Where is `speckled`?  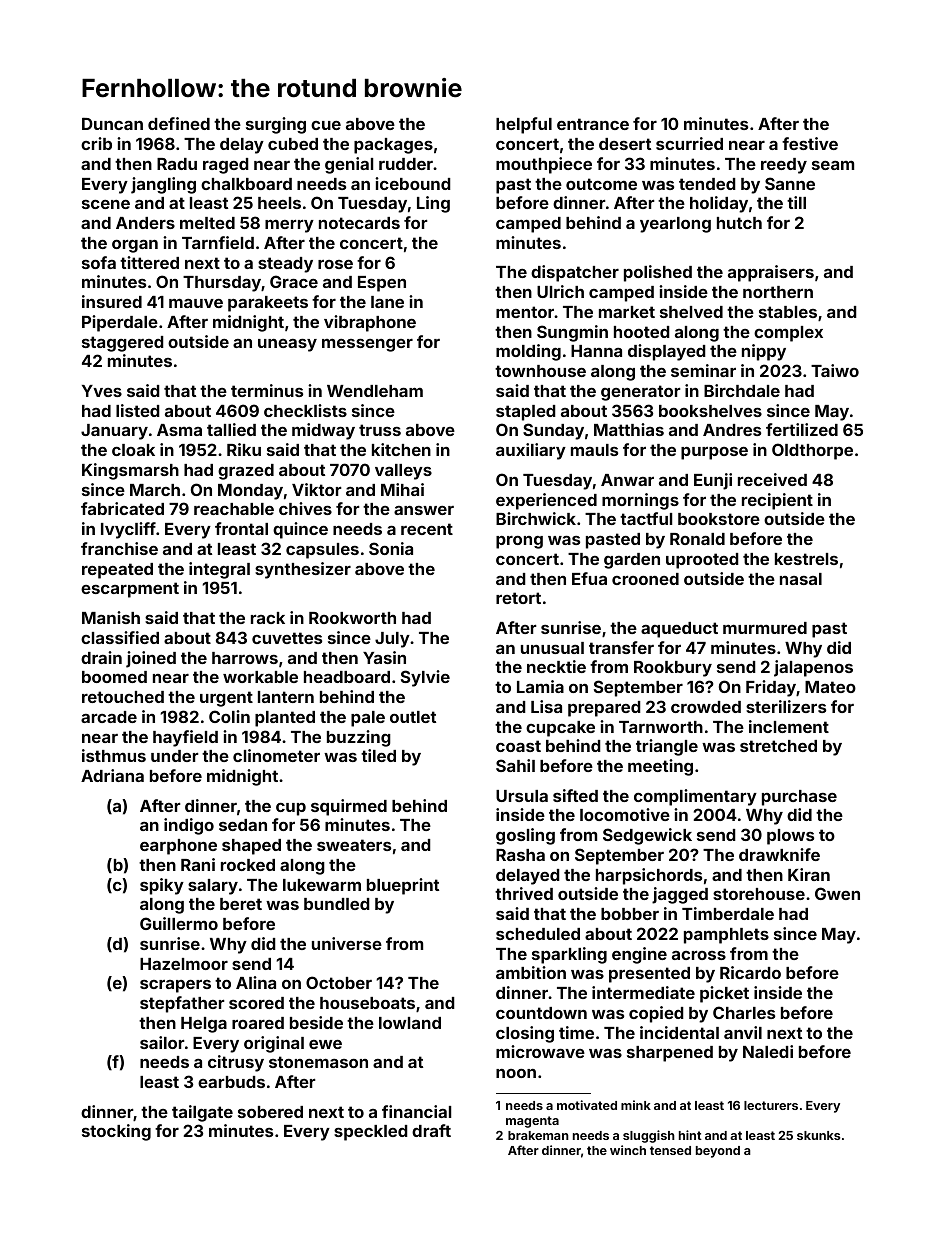 speckled is located at coordinates (371, 1133).
